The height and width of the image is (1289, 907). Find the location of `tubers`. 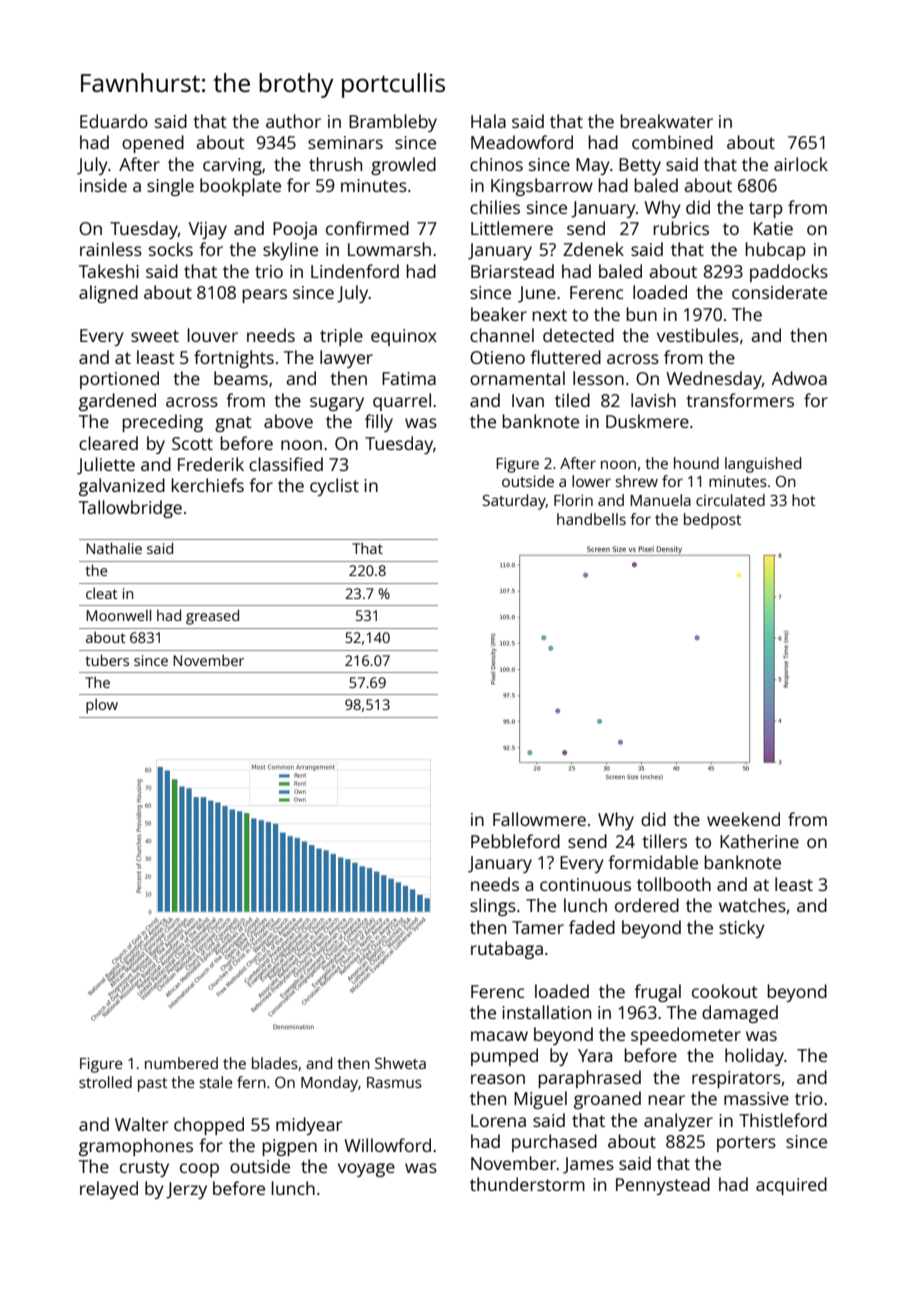

tubers is located at coordinates (107, 660).
